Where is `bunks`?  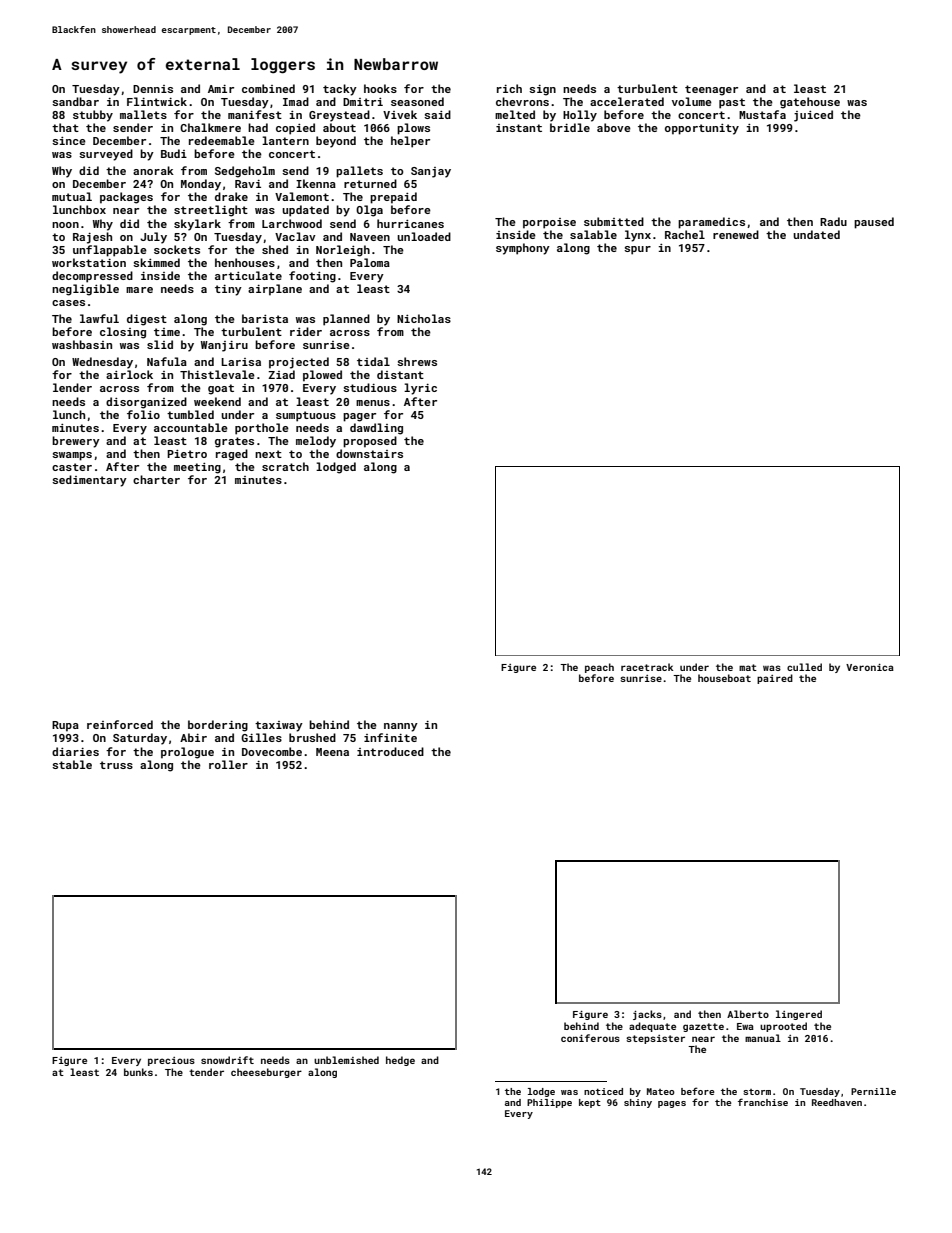
bunks is located at coordinates (138, 1072).
